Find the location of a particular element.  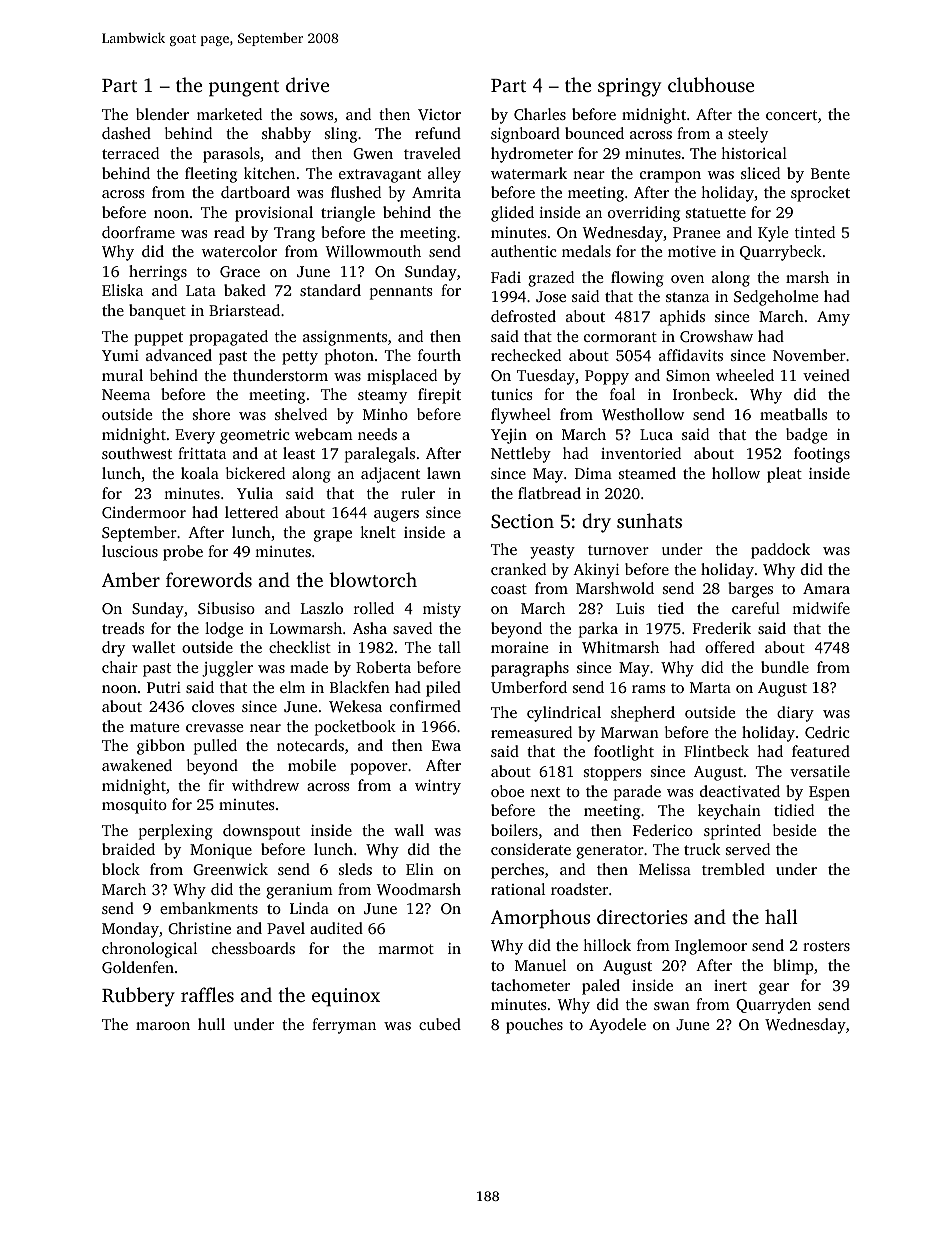

Flintbeck is located at coordinates (716, 751).
